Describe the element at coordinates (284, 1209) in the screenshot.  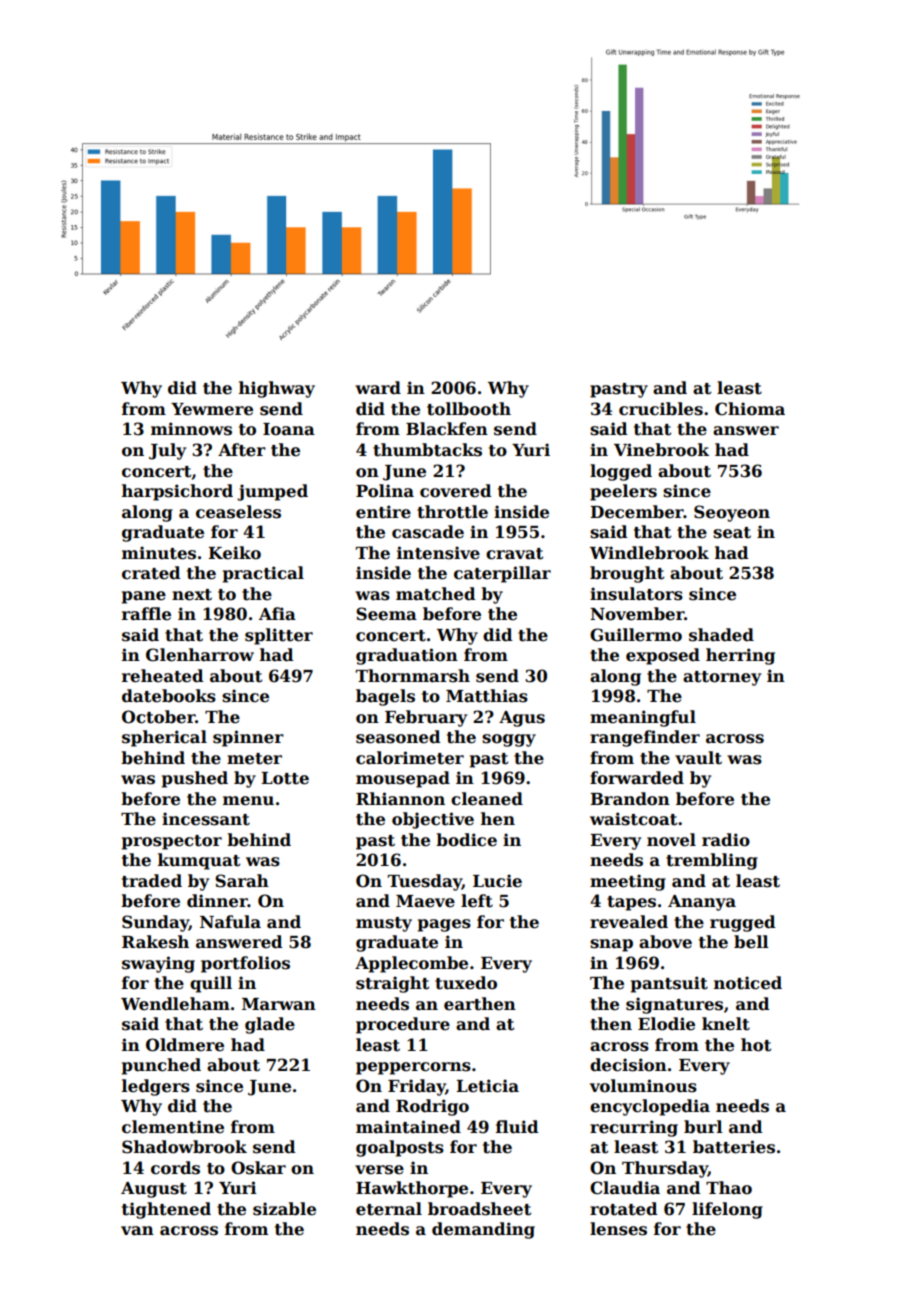
I see `sizable` at that location.
